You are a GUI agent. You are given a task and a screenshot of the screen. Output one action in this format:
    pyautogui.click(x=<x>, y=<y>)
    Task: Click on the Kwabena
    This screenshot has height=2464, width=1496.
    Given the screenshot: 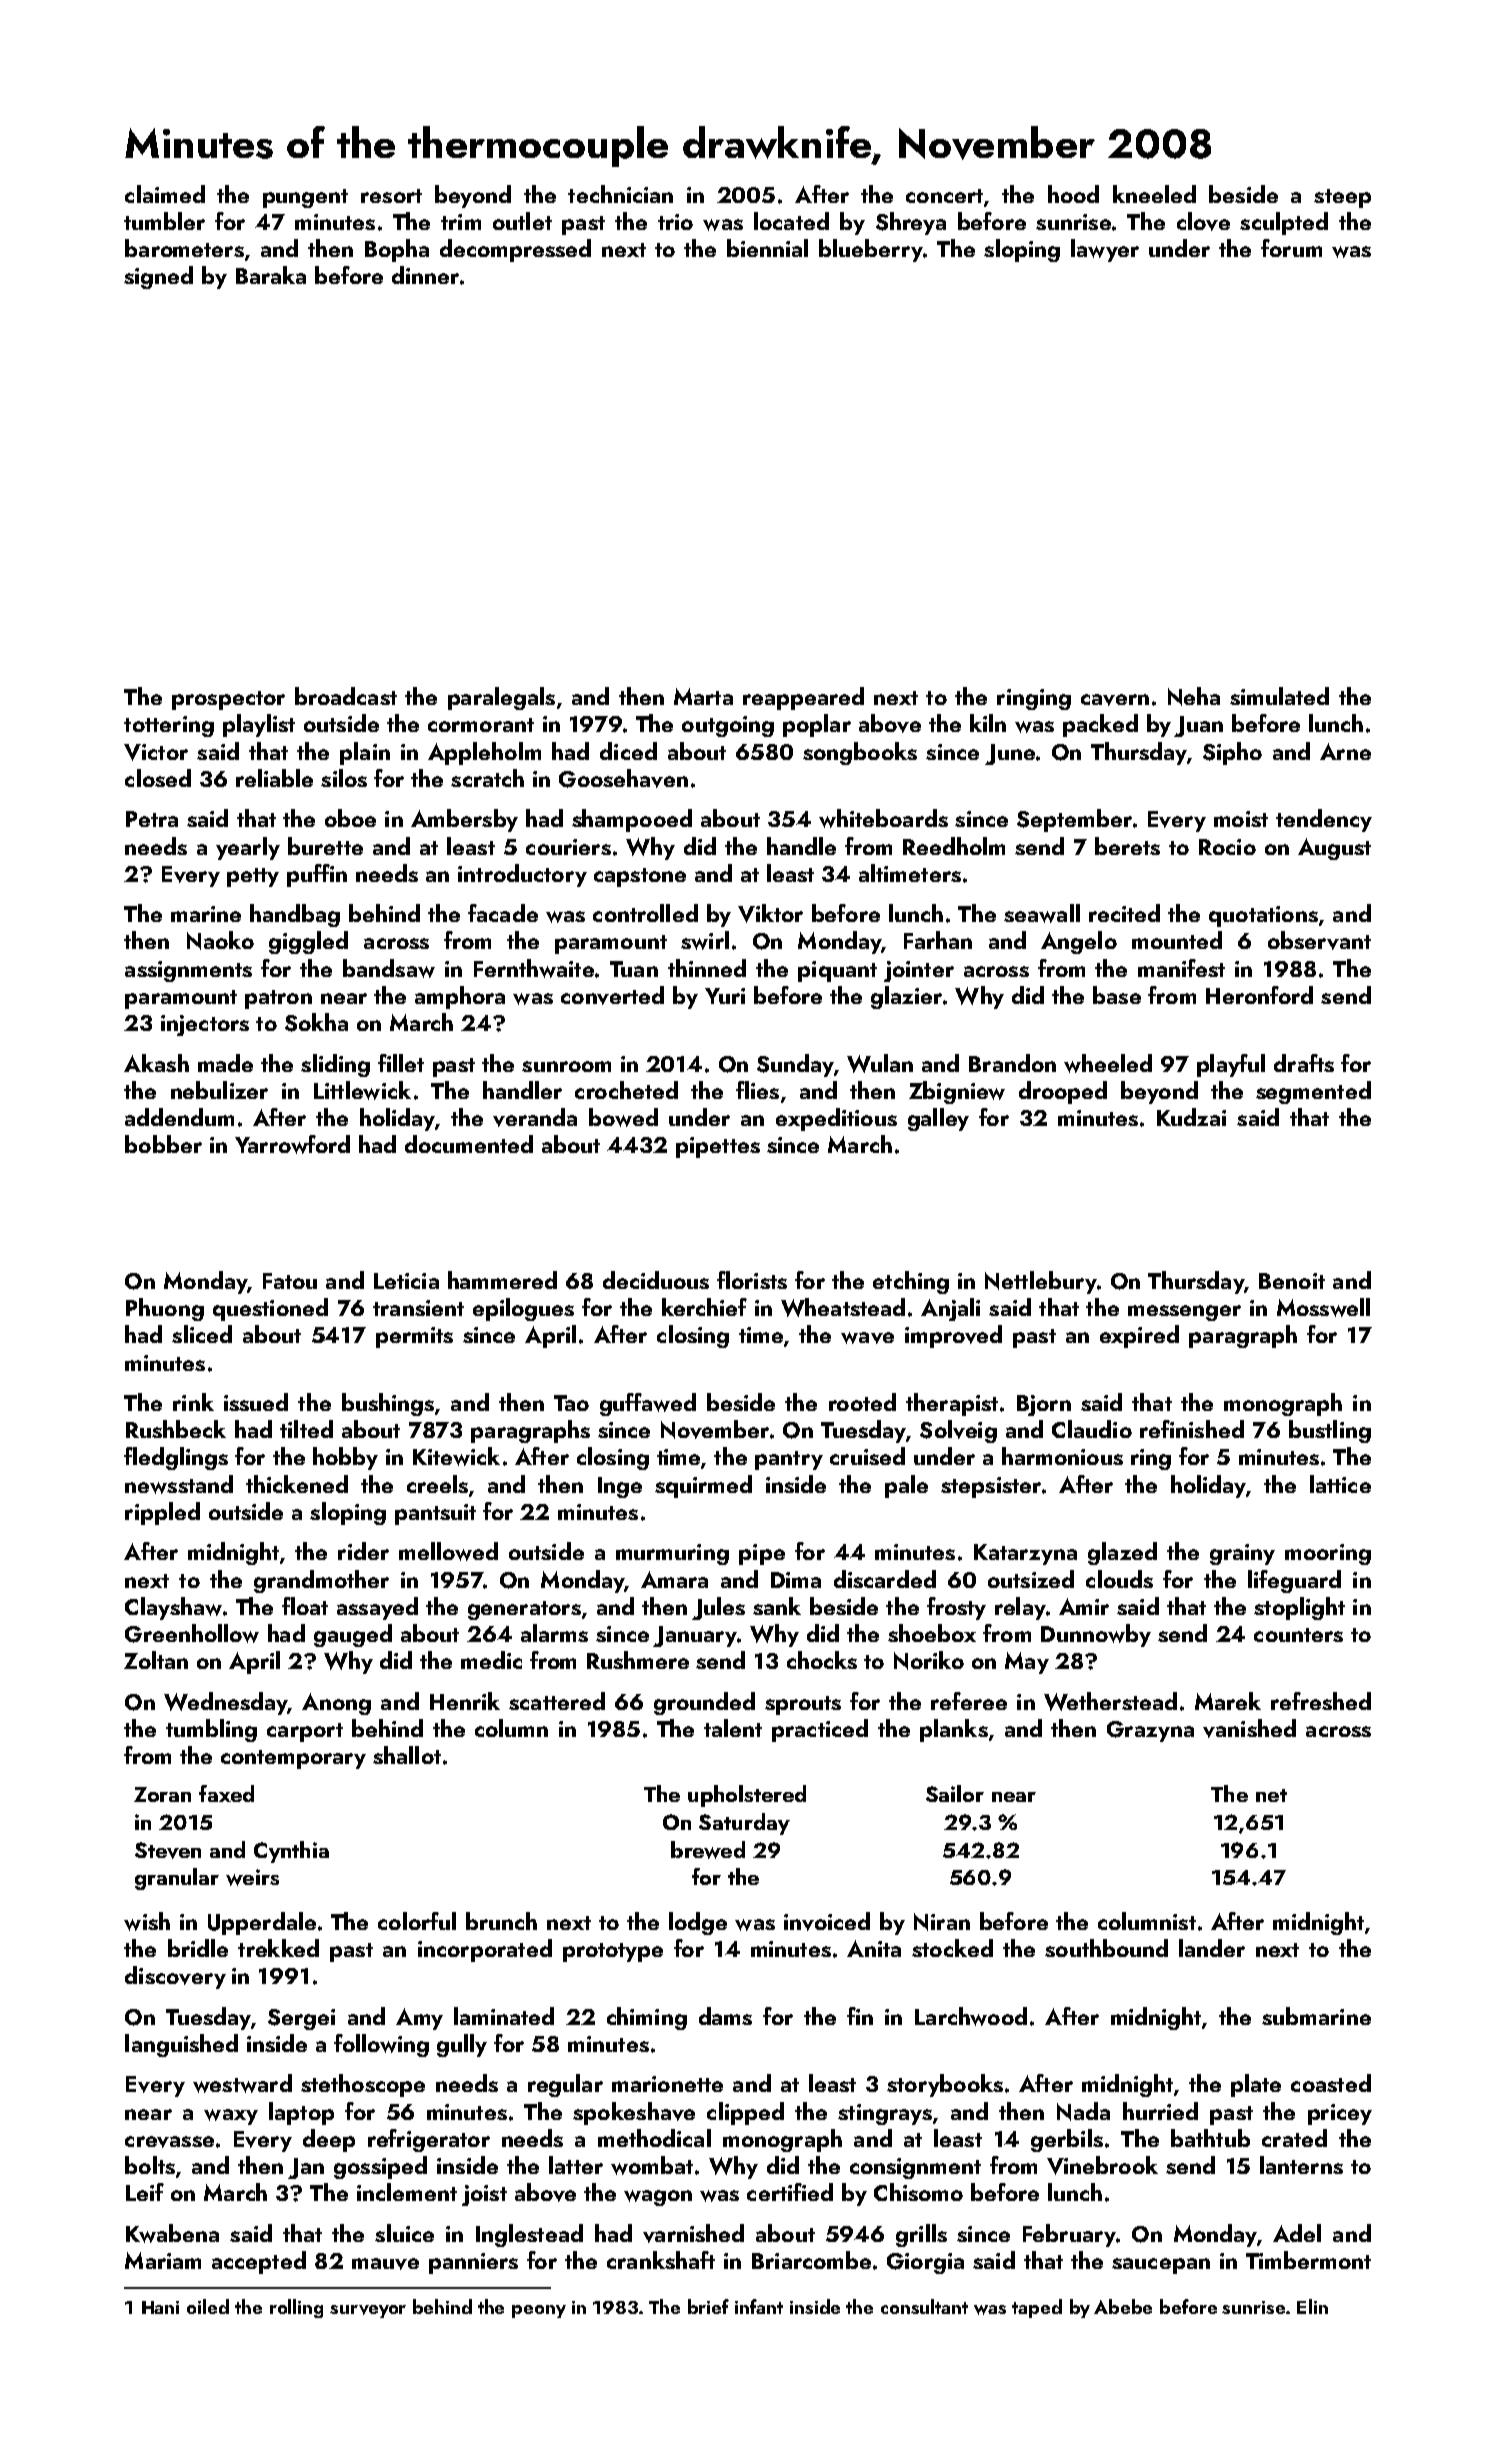 What is the action you would take?
    pyautogui.click(x=172, y=2233)
